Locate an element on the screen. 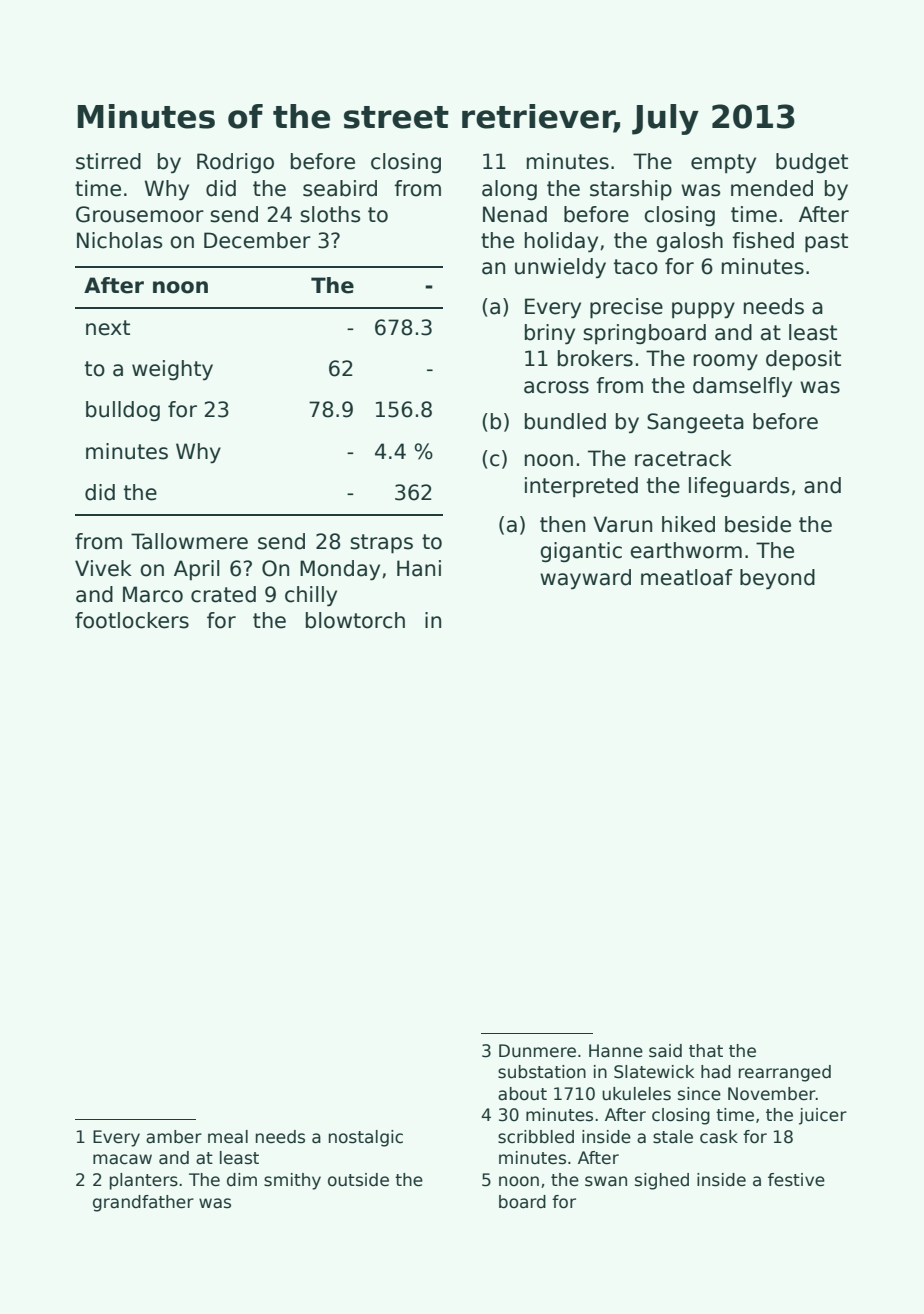  stirred is located at coordinates (108, 161).
